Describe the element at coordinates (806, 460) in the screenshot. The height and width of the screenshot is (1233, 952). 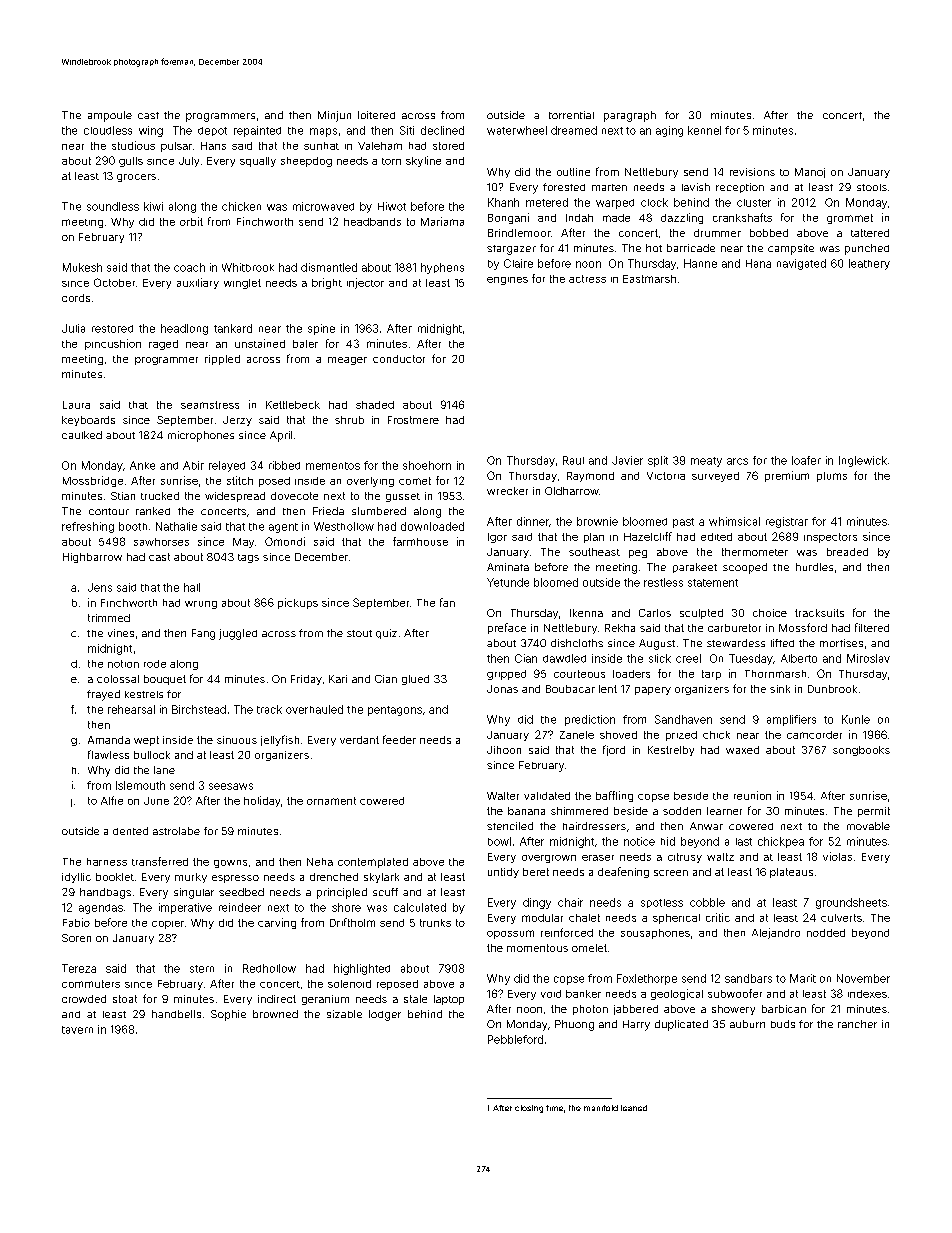
I see `loafer` at that location.
